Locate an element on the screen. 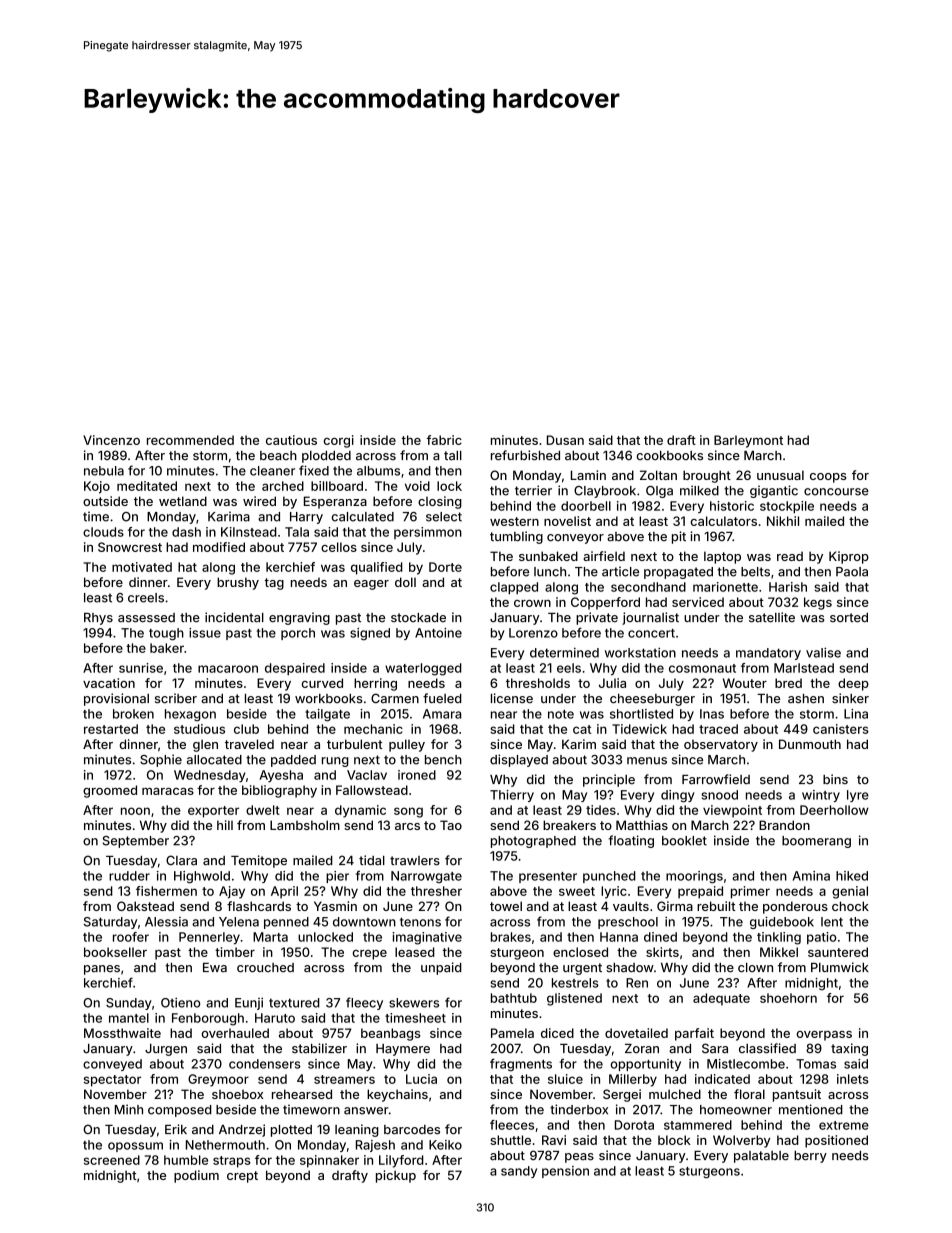  Carmen is located at coordinates (395, 698).
